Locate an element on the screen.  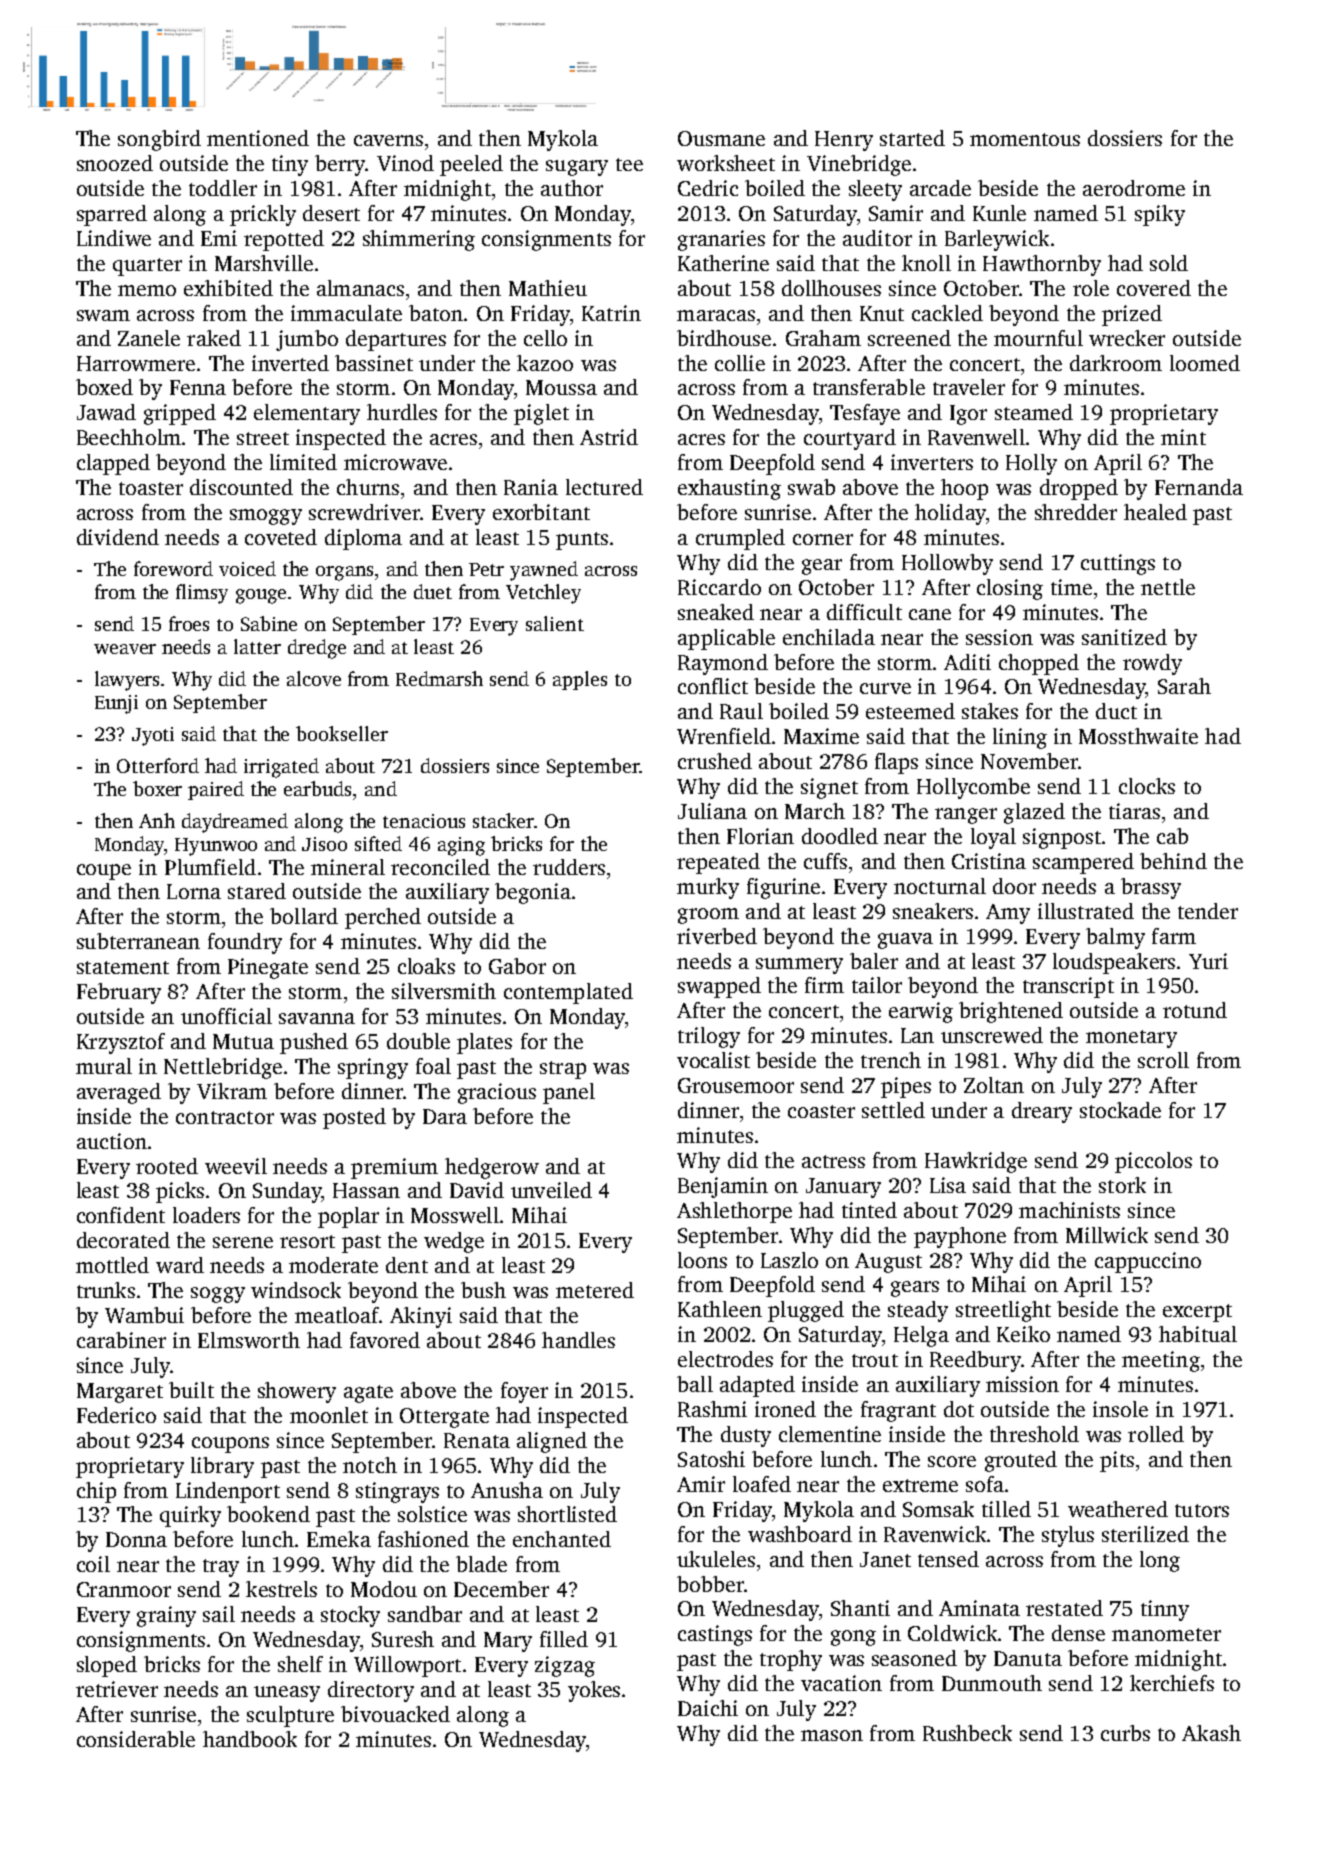
sculpture is located at coordinates (290, 1716).
